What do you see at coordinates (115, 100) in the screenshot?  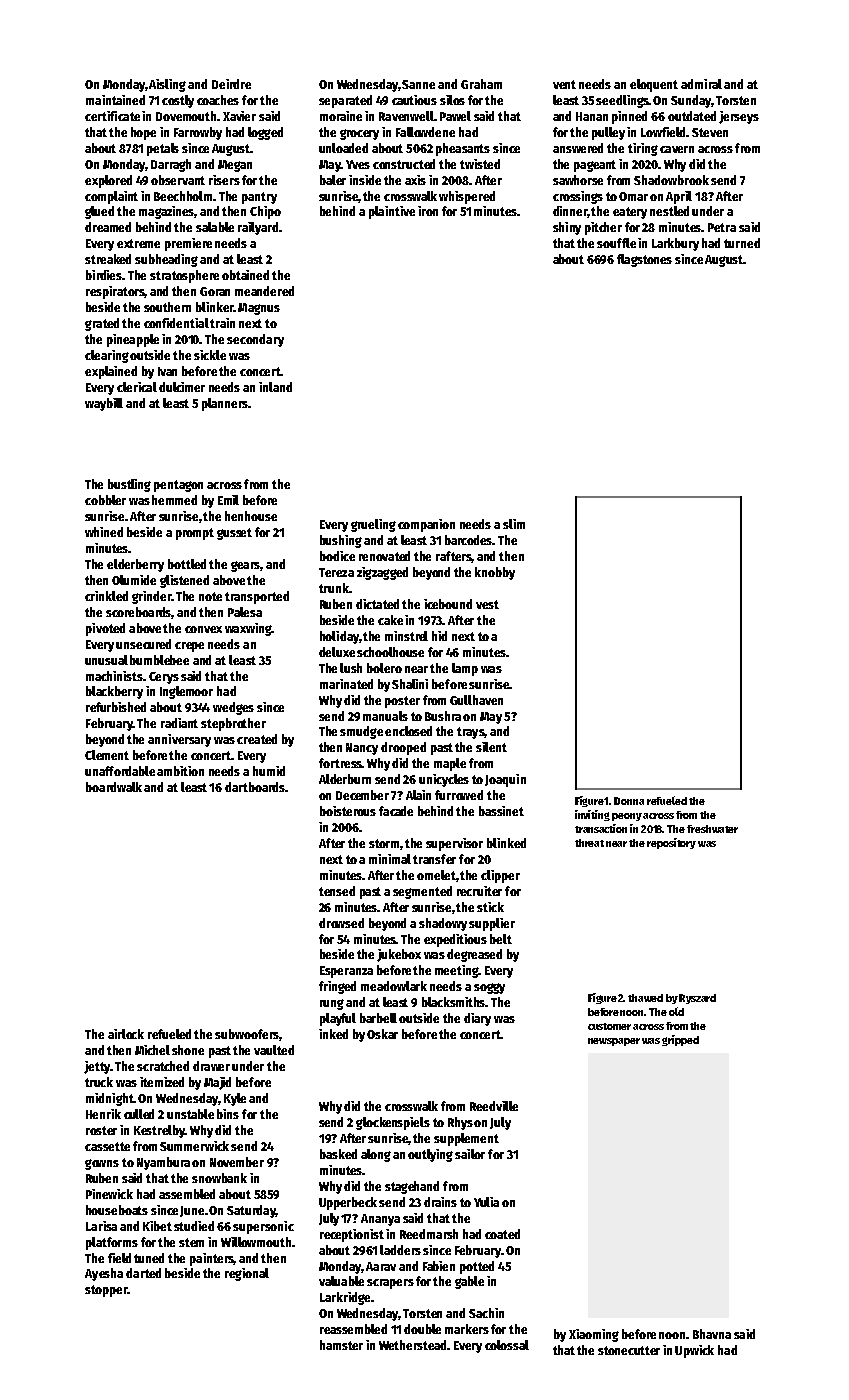 I see `maintained` at bounding box center [115, 100].
